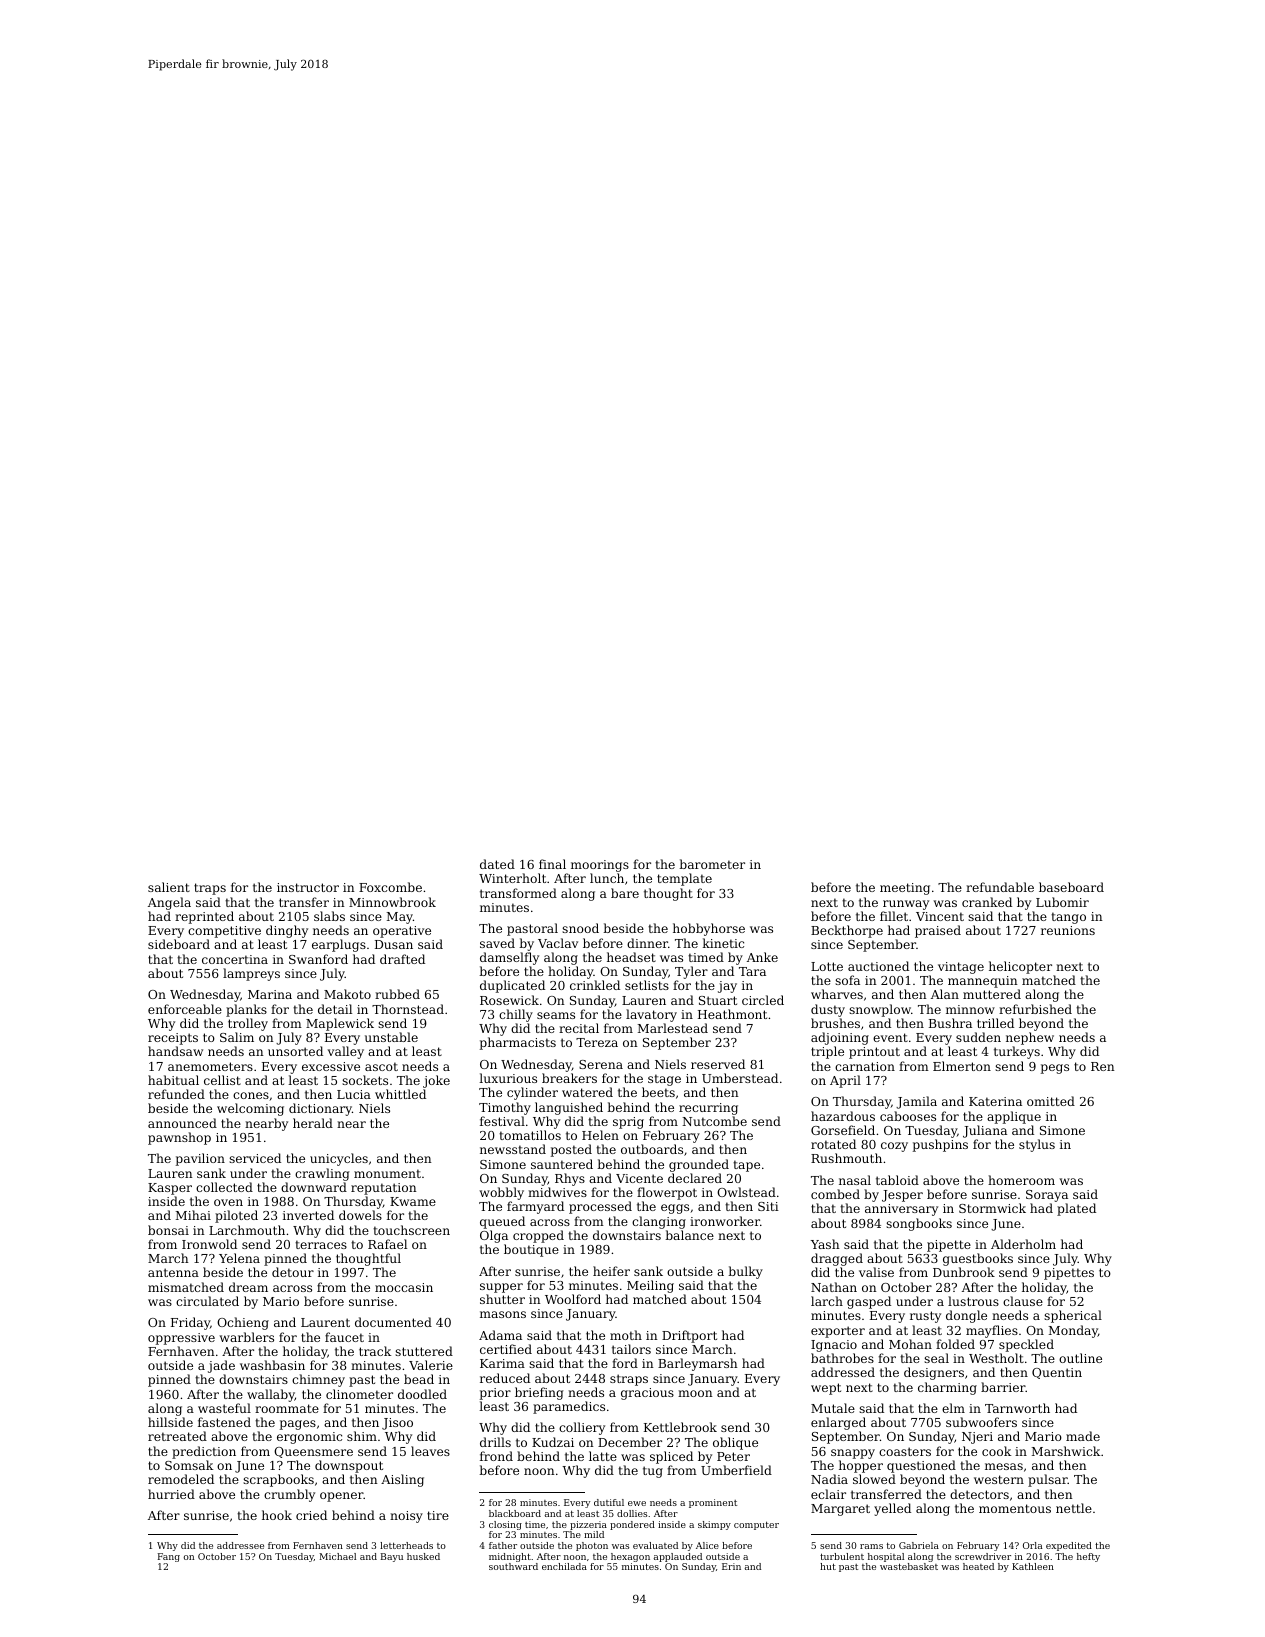 This screenshot has height=1637, width=1265. Describe the element at coordinates (1055, 1069) in the screenshot. I see `pegs` at that location.
